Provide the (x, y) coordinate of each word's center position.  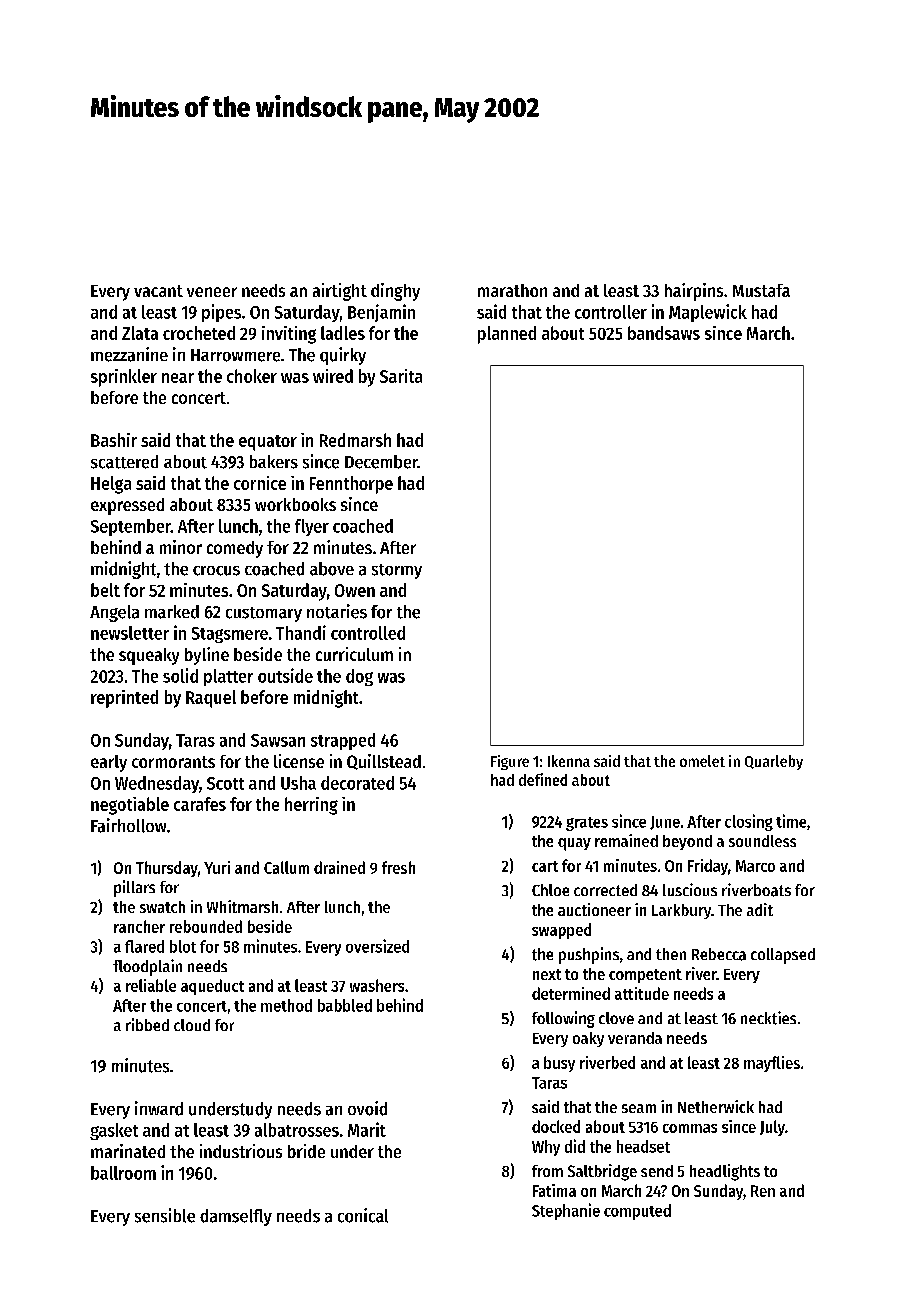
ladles (343, 333)
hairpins (694, 292)
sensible (165, 1215)
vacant (158, 291)
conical (363, 1215)
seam (639, 1108)
